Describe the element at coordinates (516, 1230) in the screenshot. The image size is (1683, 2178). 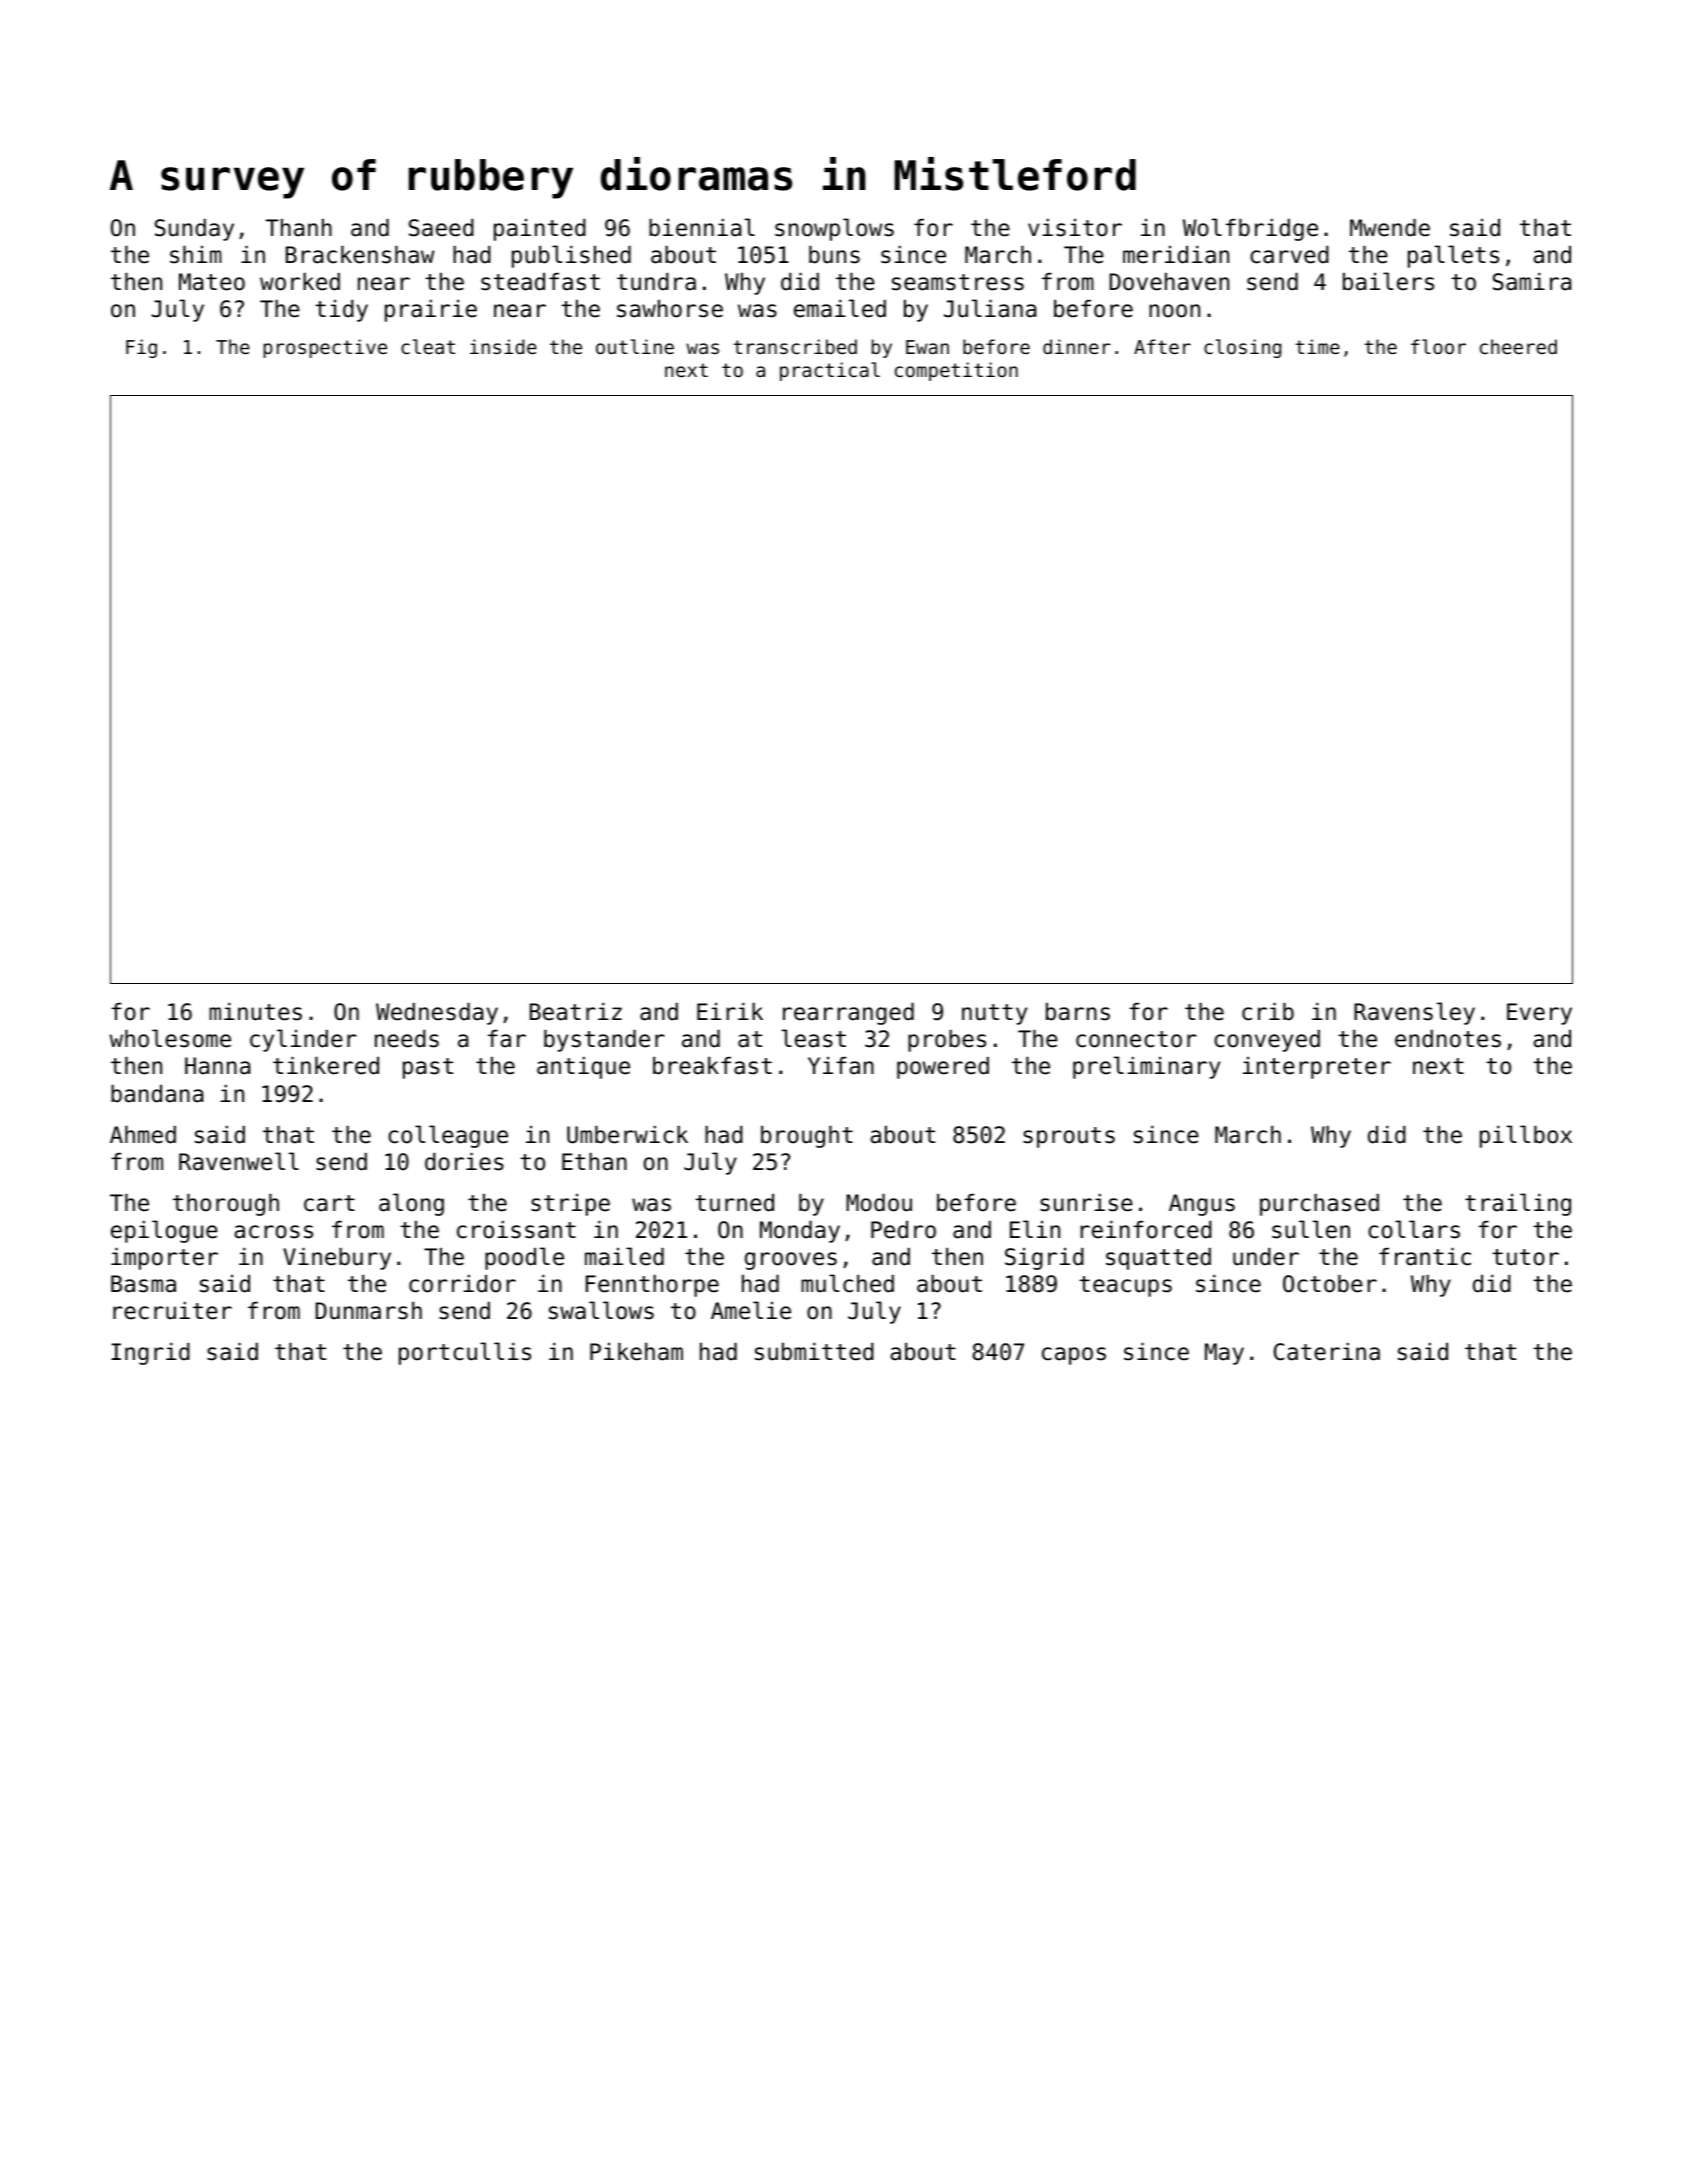
I see `croissant` at that location.
